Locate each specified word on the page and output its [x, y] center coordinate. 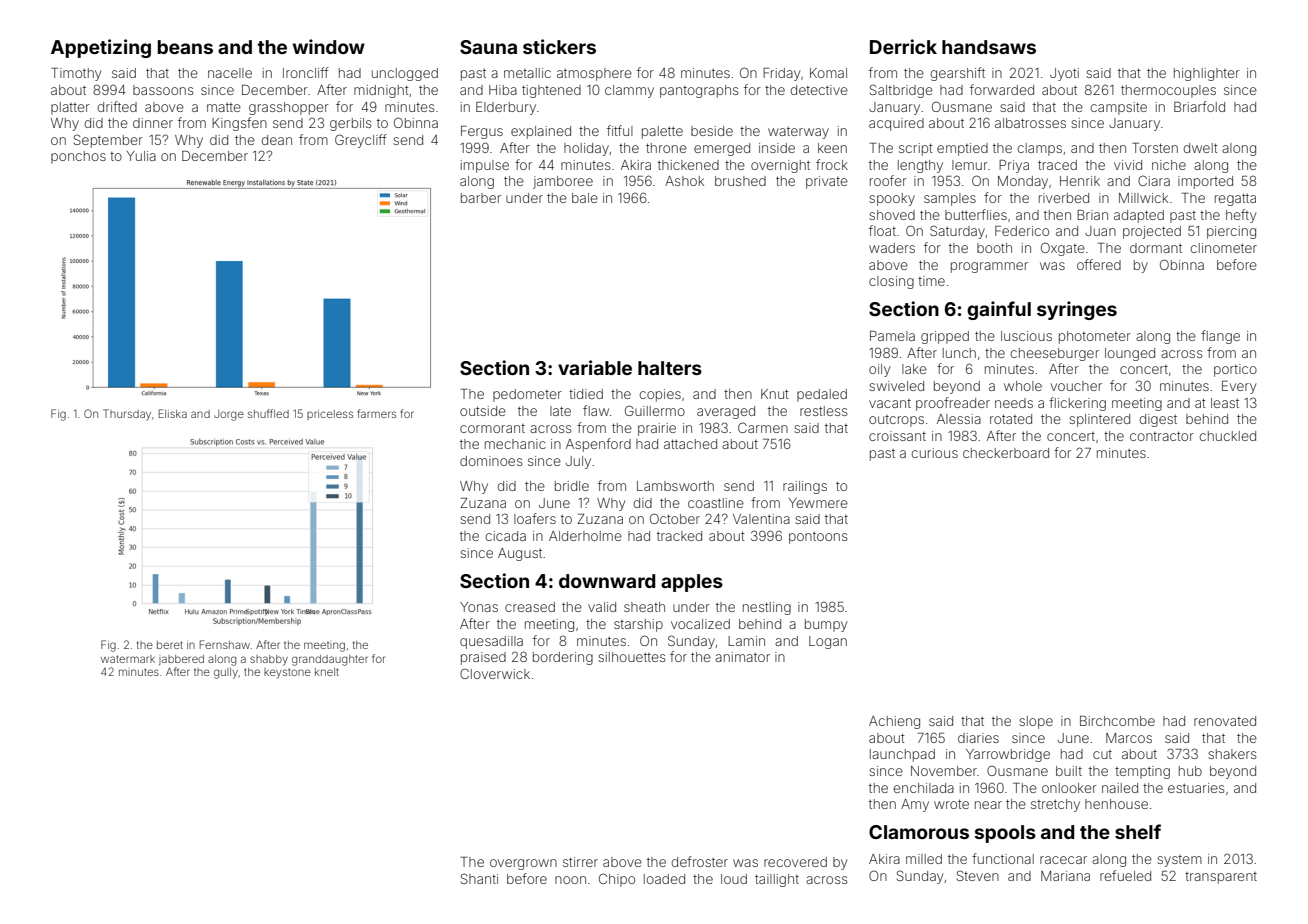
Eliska [173, 413]
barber [481, 198]
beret [170, 645]
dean [277, 140]
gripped [945, 337]
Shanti [479, 878]
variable [595, 367]
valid [602, 607]
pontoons [818, 538]
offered [1099, 264]
